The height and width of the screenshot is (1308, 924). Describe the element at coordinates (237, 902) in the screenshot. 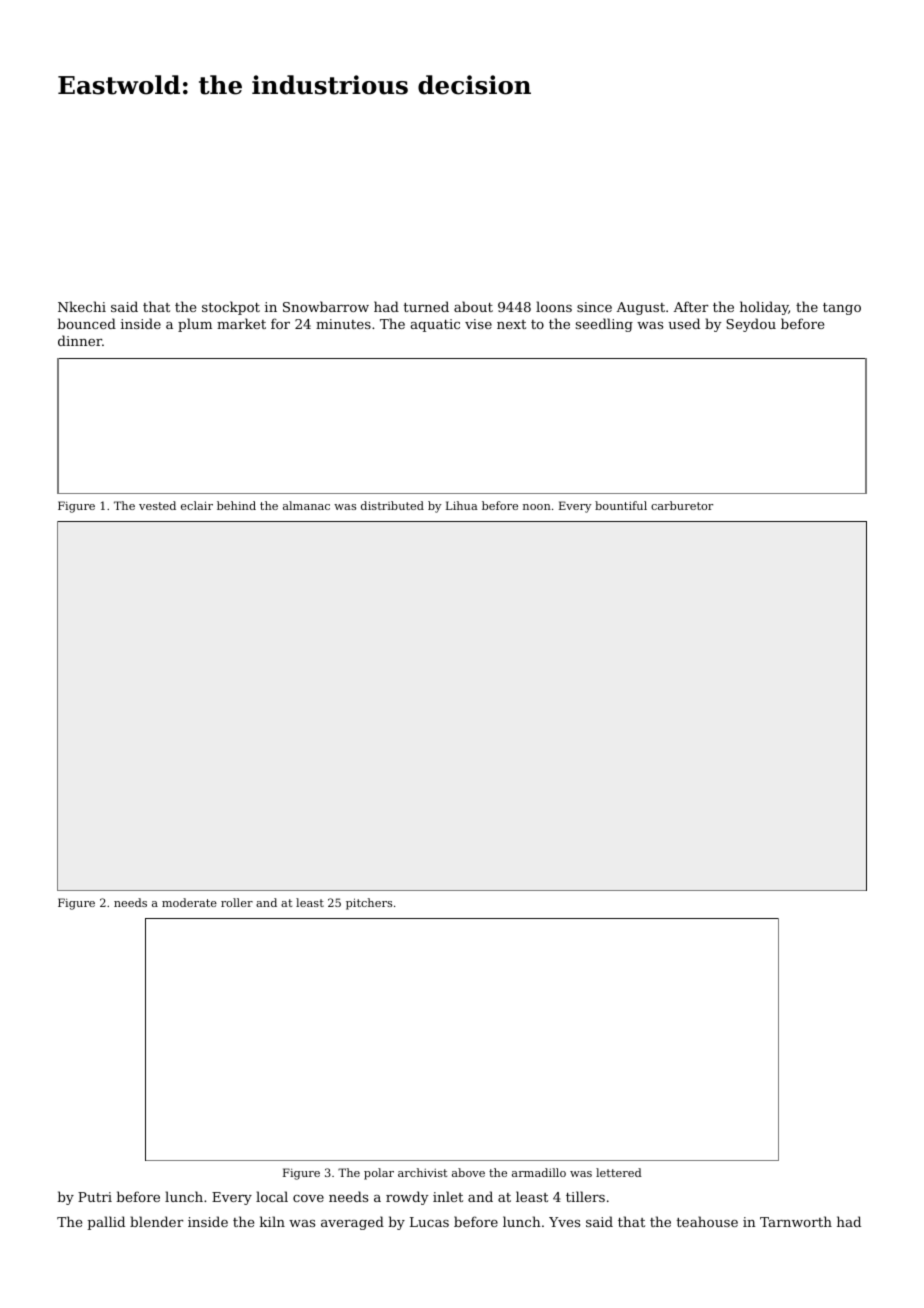

I see `roller` at that location.
